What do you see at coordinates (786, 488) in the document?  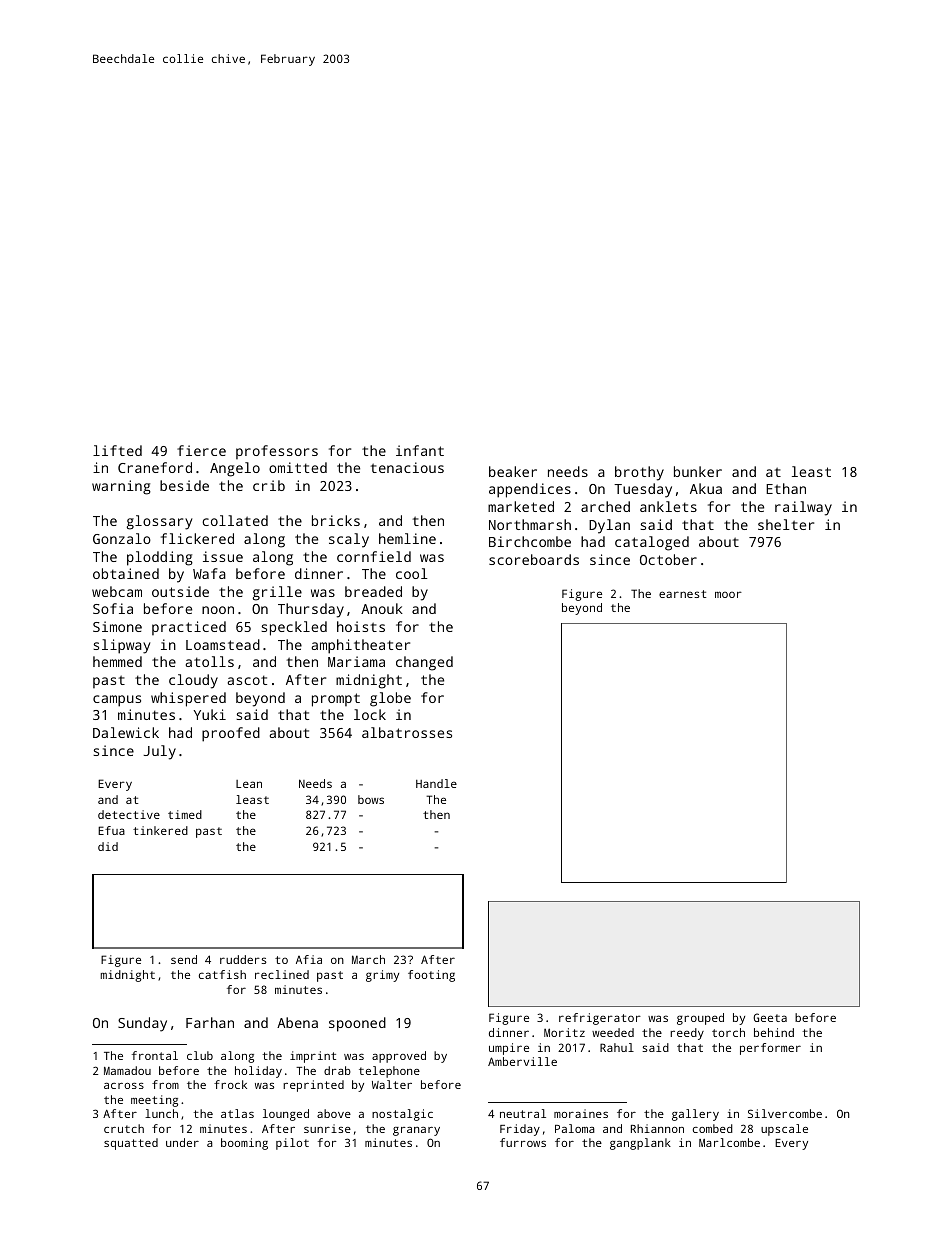 I see `Ethan` at bounding box center [786, 488].
